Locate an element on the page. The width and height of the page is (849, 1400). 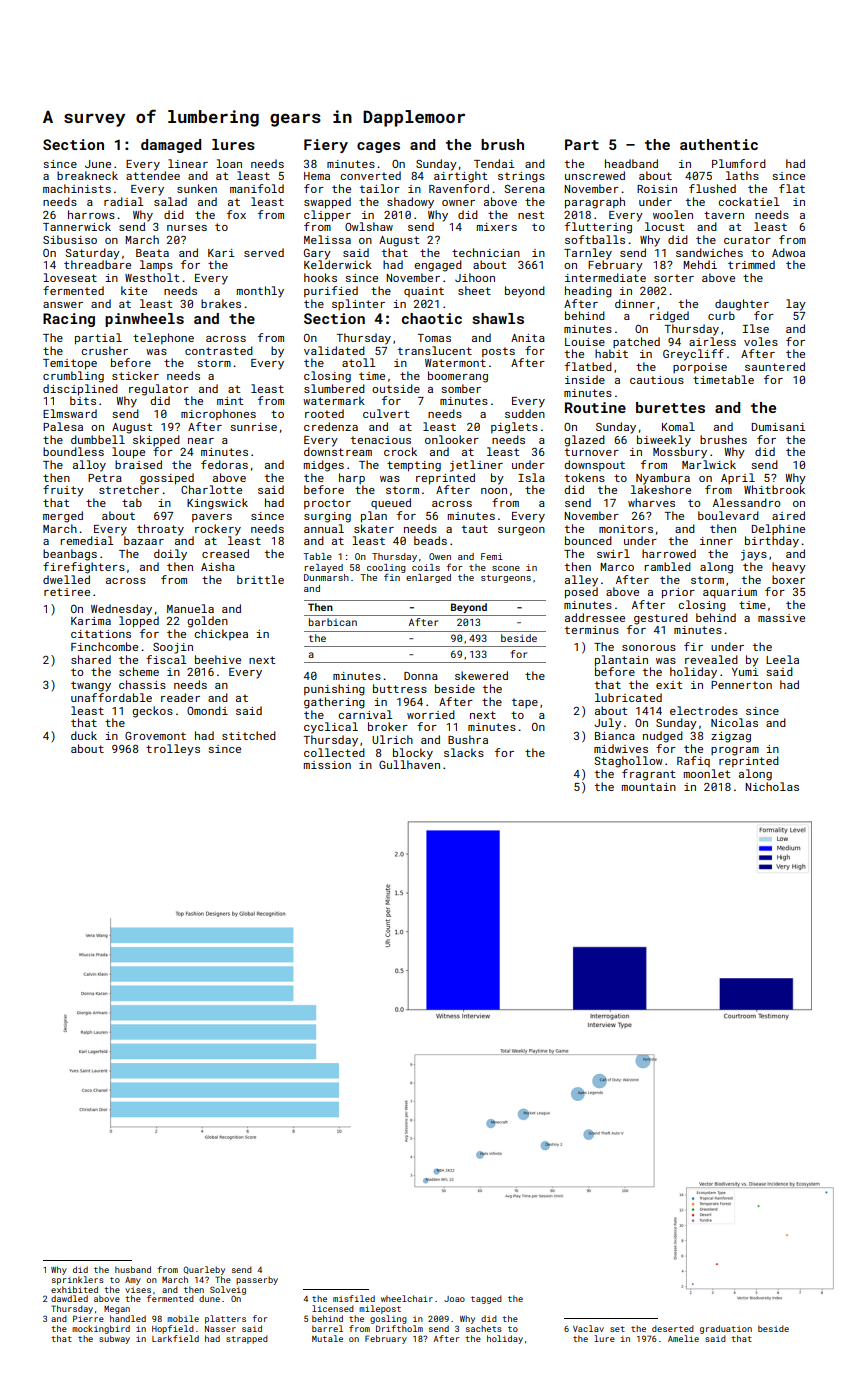
surgeon is located at coordinates (521, 531).
